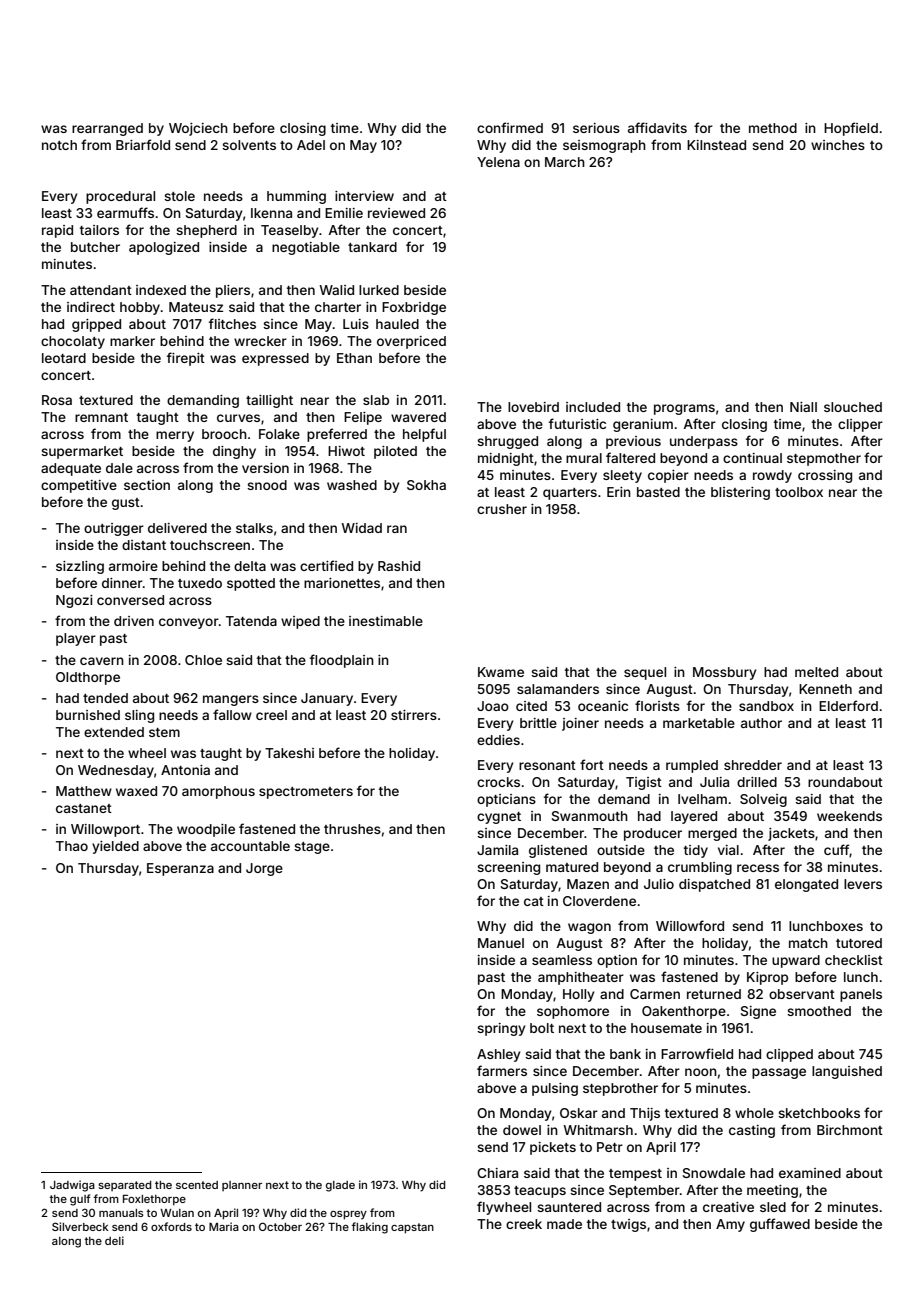 The height and width of the screenshot is (1308, 924). Describe the element at coordinates (724, 673) in the screenshot. I see `Mossbury` at that location.
